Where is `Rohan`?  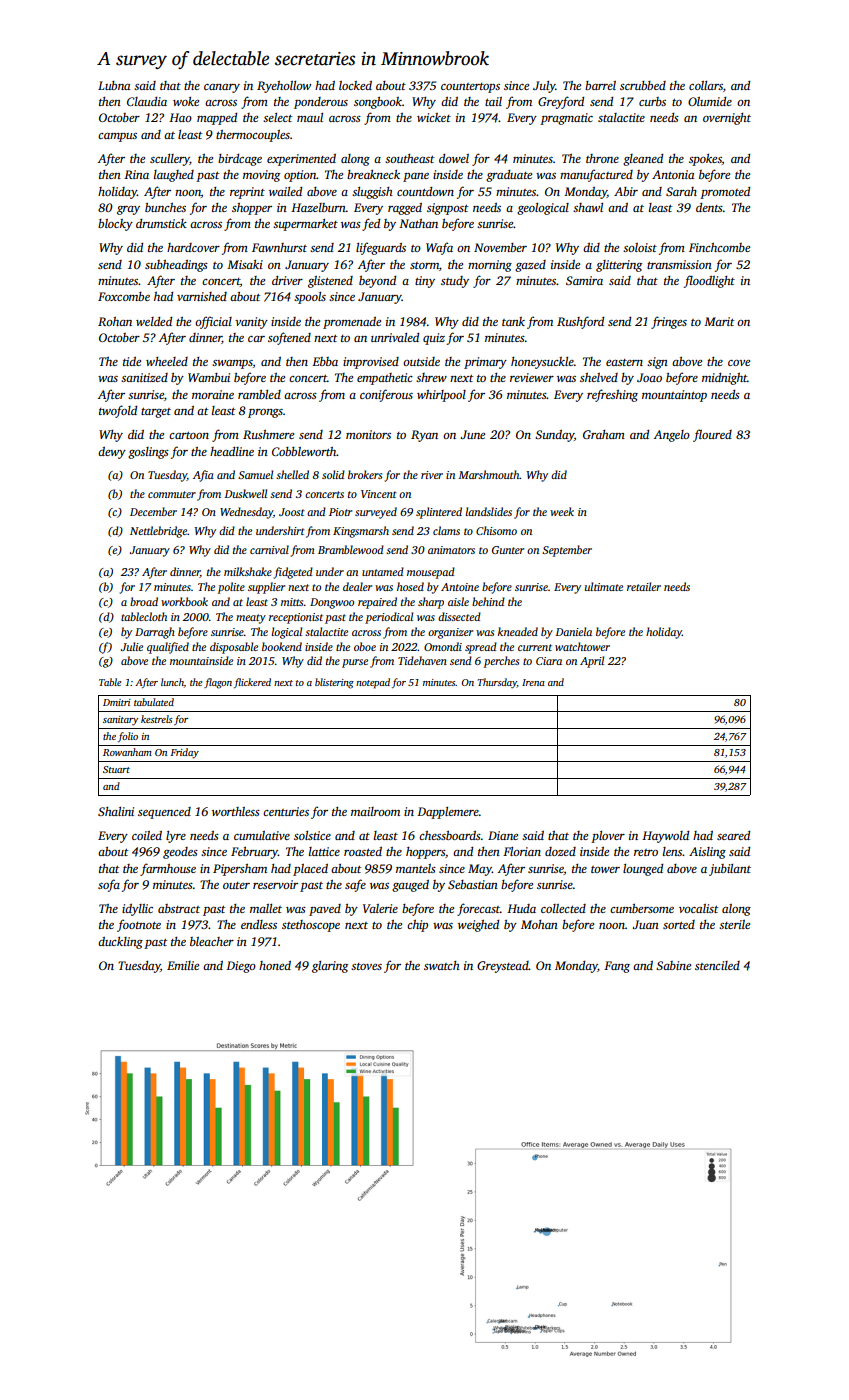 Rohan is located at coordinates (115, 321).
